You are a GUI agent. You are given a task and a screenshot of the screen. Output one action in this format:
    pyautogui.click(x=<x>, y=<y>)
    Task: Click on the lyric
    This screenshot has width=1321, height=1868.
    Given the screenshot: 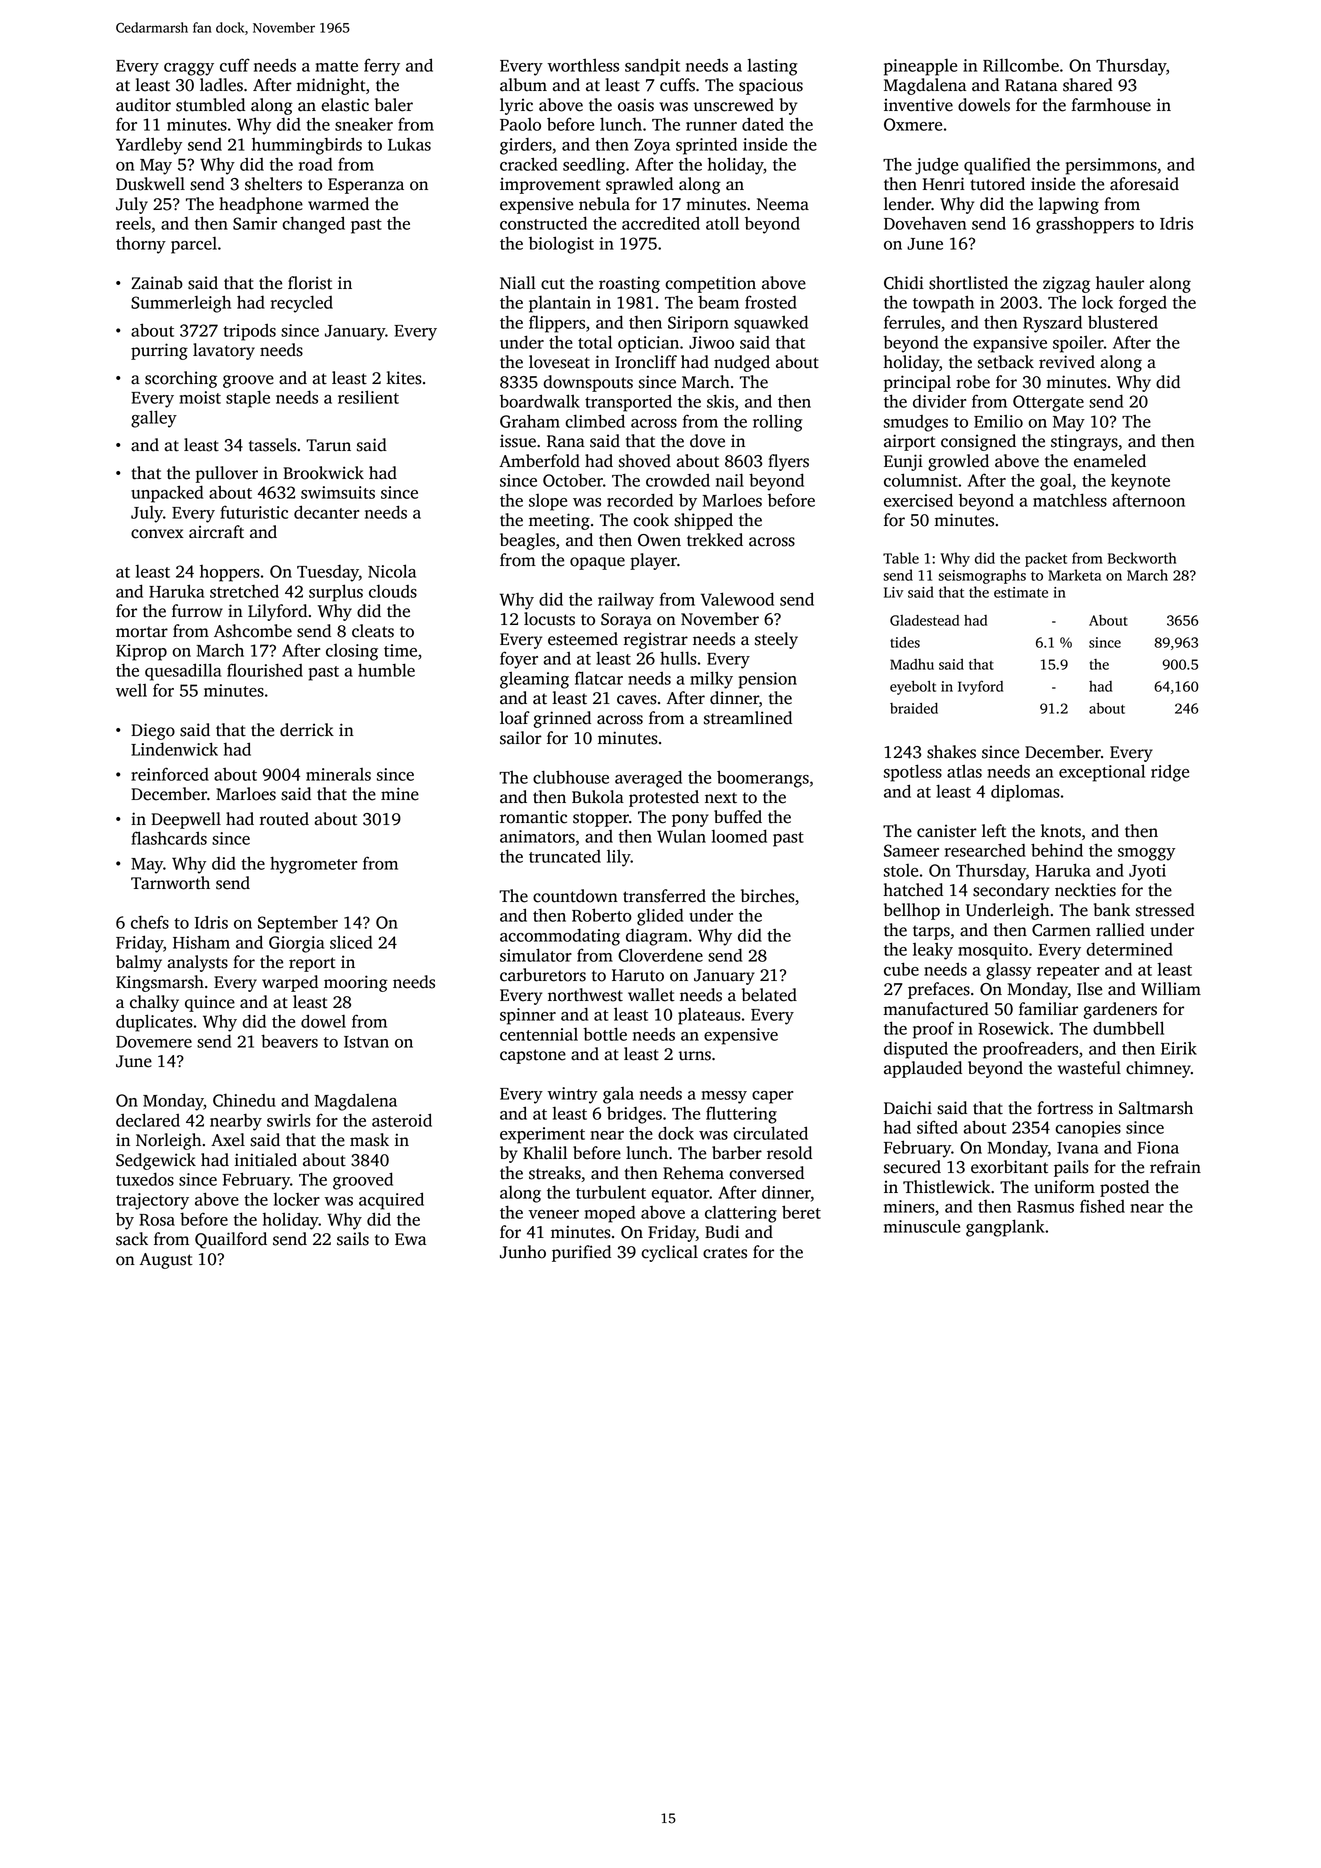 What is the action you would take?
    pyautogui.click(x=516, y=106)
